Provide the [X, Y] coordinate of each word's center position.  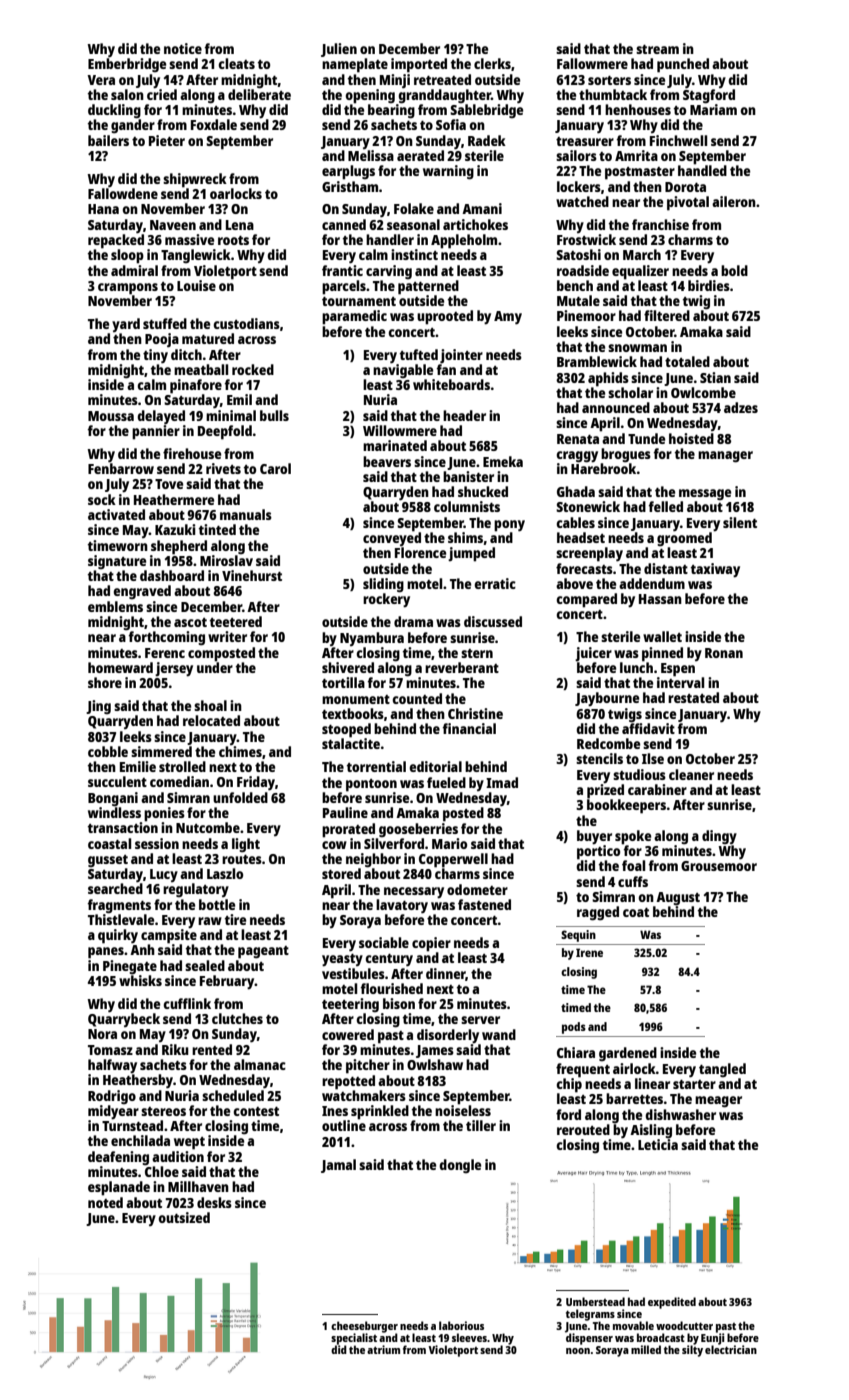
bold [734, 270]
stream [657, 49]
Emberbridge [127, 65]
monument [356, 699]
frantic [342, 270]
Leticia [658, 1144]
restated [693, 697]
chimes [240, 751]
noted [105, 1202]
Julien [339, 50]
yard [126, 325]
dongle [460, 1166]
